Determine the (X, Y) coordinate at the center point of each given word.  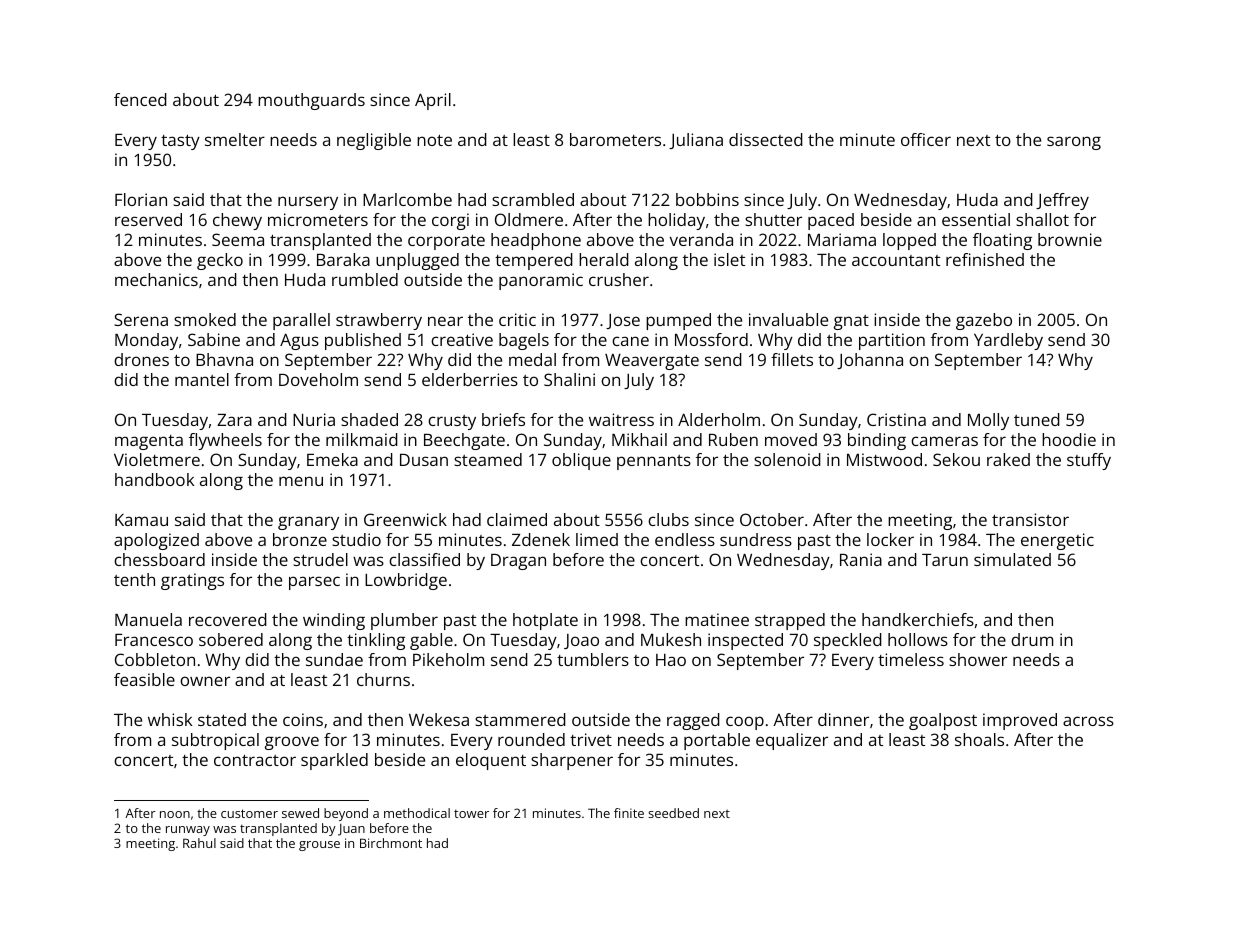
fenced (140, 99)
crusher (619, 279)
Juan (351, 830)
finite (629, 813)
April (433, 101)
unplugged (417, 261)
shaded (369, 419)
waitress (621, 419)
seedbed (673, 813)
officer (926, 139)
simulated (1012, 559)
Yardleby (1008, 341)
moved (791, 439)
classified (424, 559)
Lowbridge (406, 581)
